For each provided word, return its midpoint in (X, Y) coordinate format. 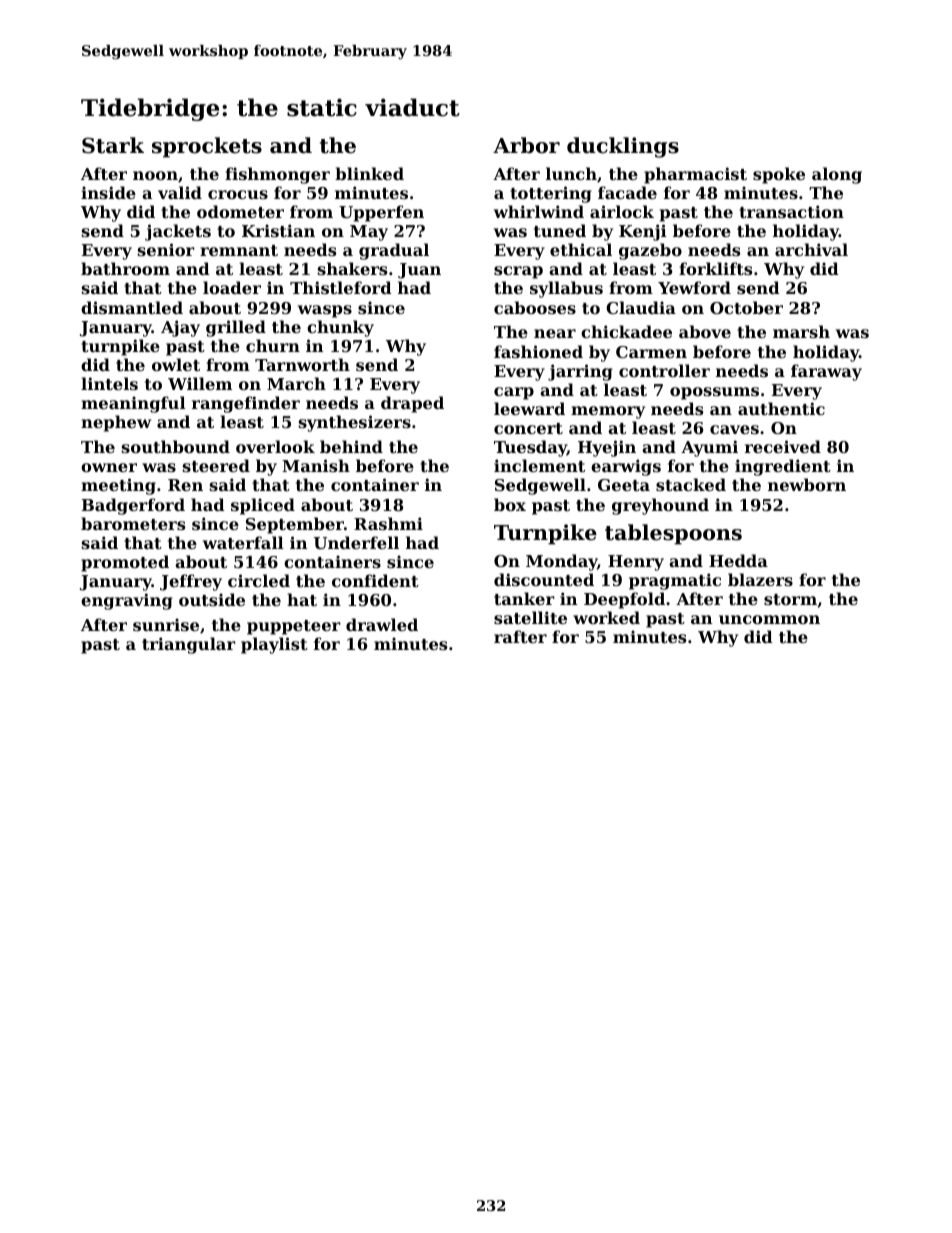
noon (155, 175)
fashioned (538, 351)
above (705, 331)
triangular (189, 645)
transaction (791, 211)
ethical (581, 249)
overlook (275, 446)
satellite (530, 617)
